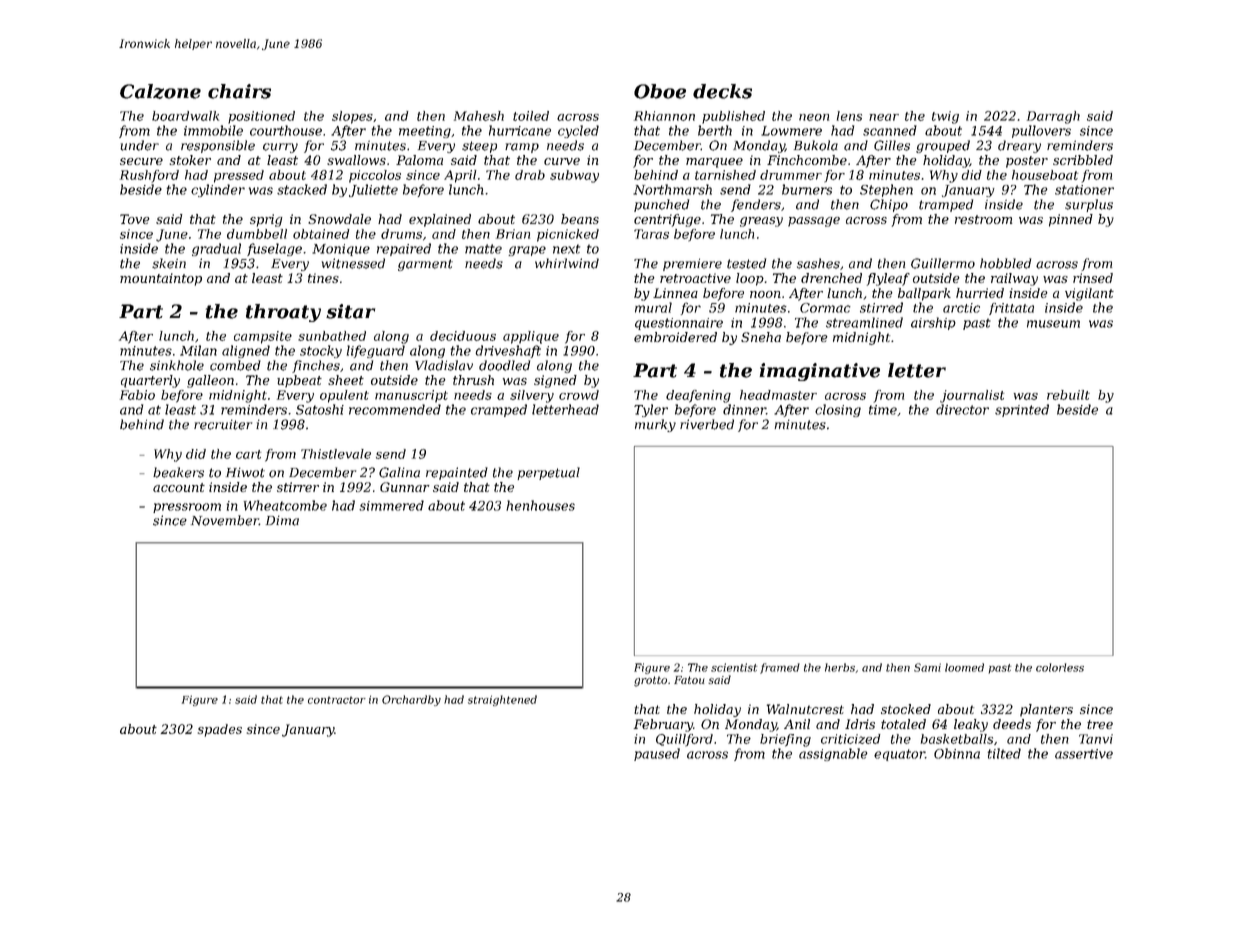 Image resolution: width=1233 pixels, height=952 pixels. What do you see at coordinates (352, 117) in the screenshot?
I see `slopes` at bounding box center [352, 117].
